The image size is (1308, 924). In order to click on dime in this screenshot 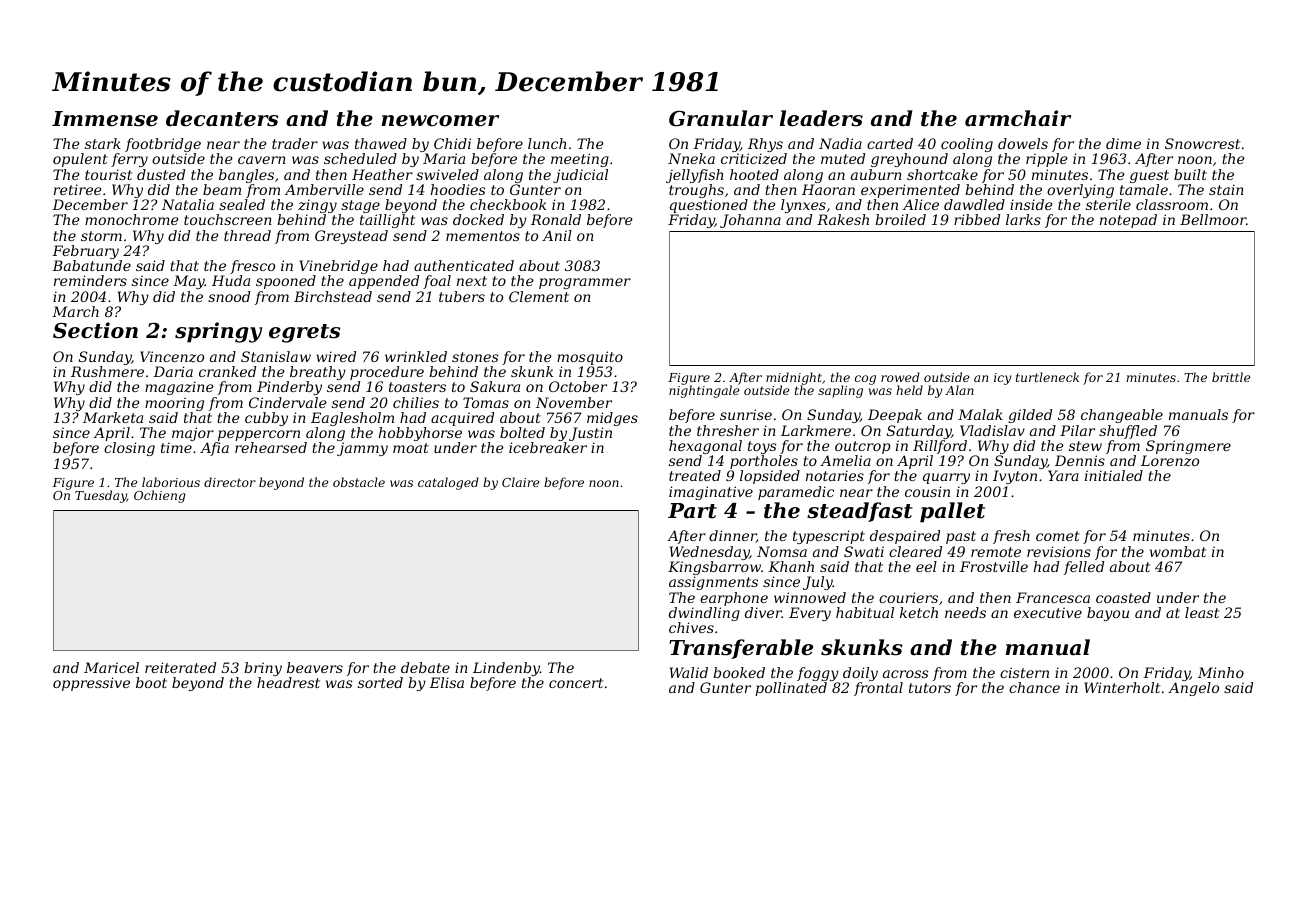, I will do `click(1123, 143)`.
